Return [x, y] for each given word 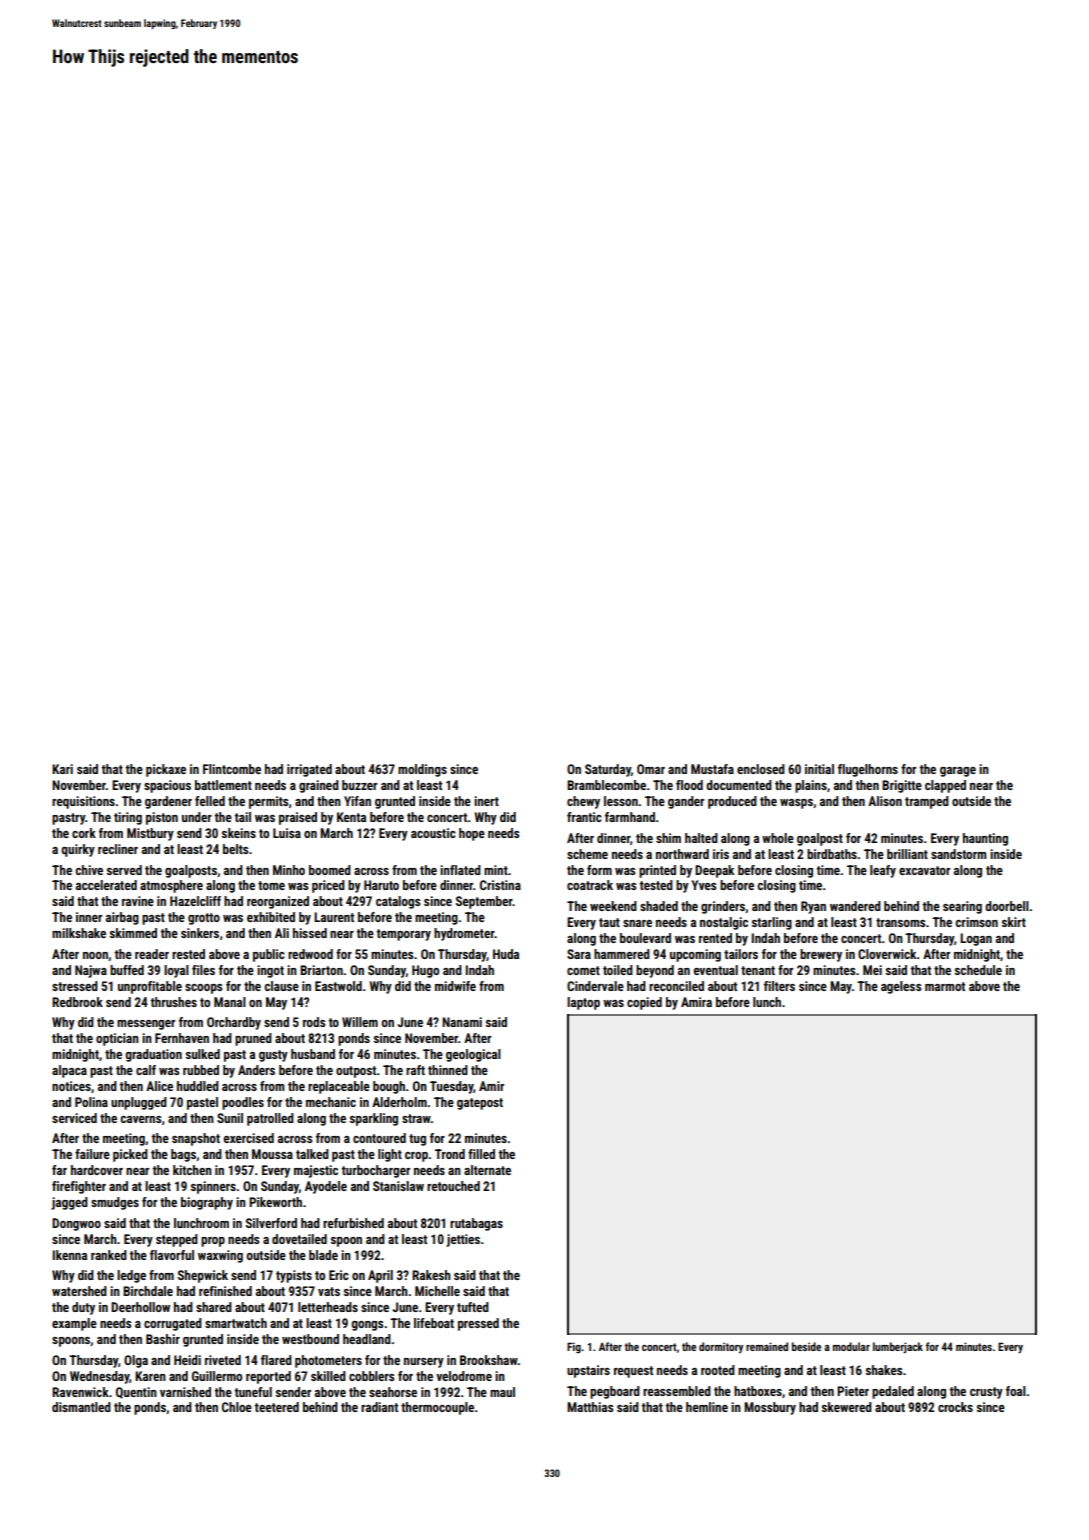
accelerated [106, 885]
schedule [978, 970]
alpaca [69, 1071]
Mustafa [712, 769]
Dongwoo [76, 1224]
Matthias [590, 1407]
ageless [901, 987]
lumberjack [898, 1348]
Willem [360, 1022]
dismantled [81, 1407]
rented [715, 938]
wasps [796, 804]
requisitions [83, 802]
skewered [847, 1407]
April [380, 1276]
